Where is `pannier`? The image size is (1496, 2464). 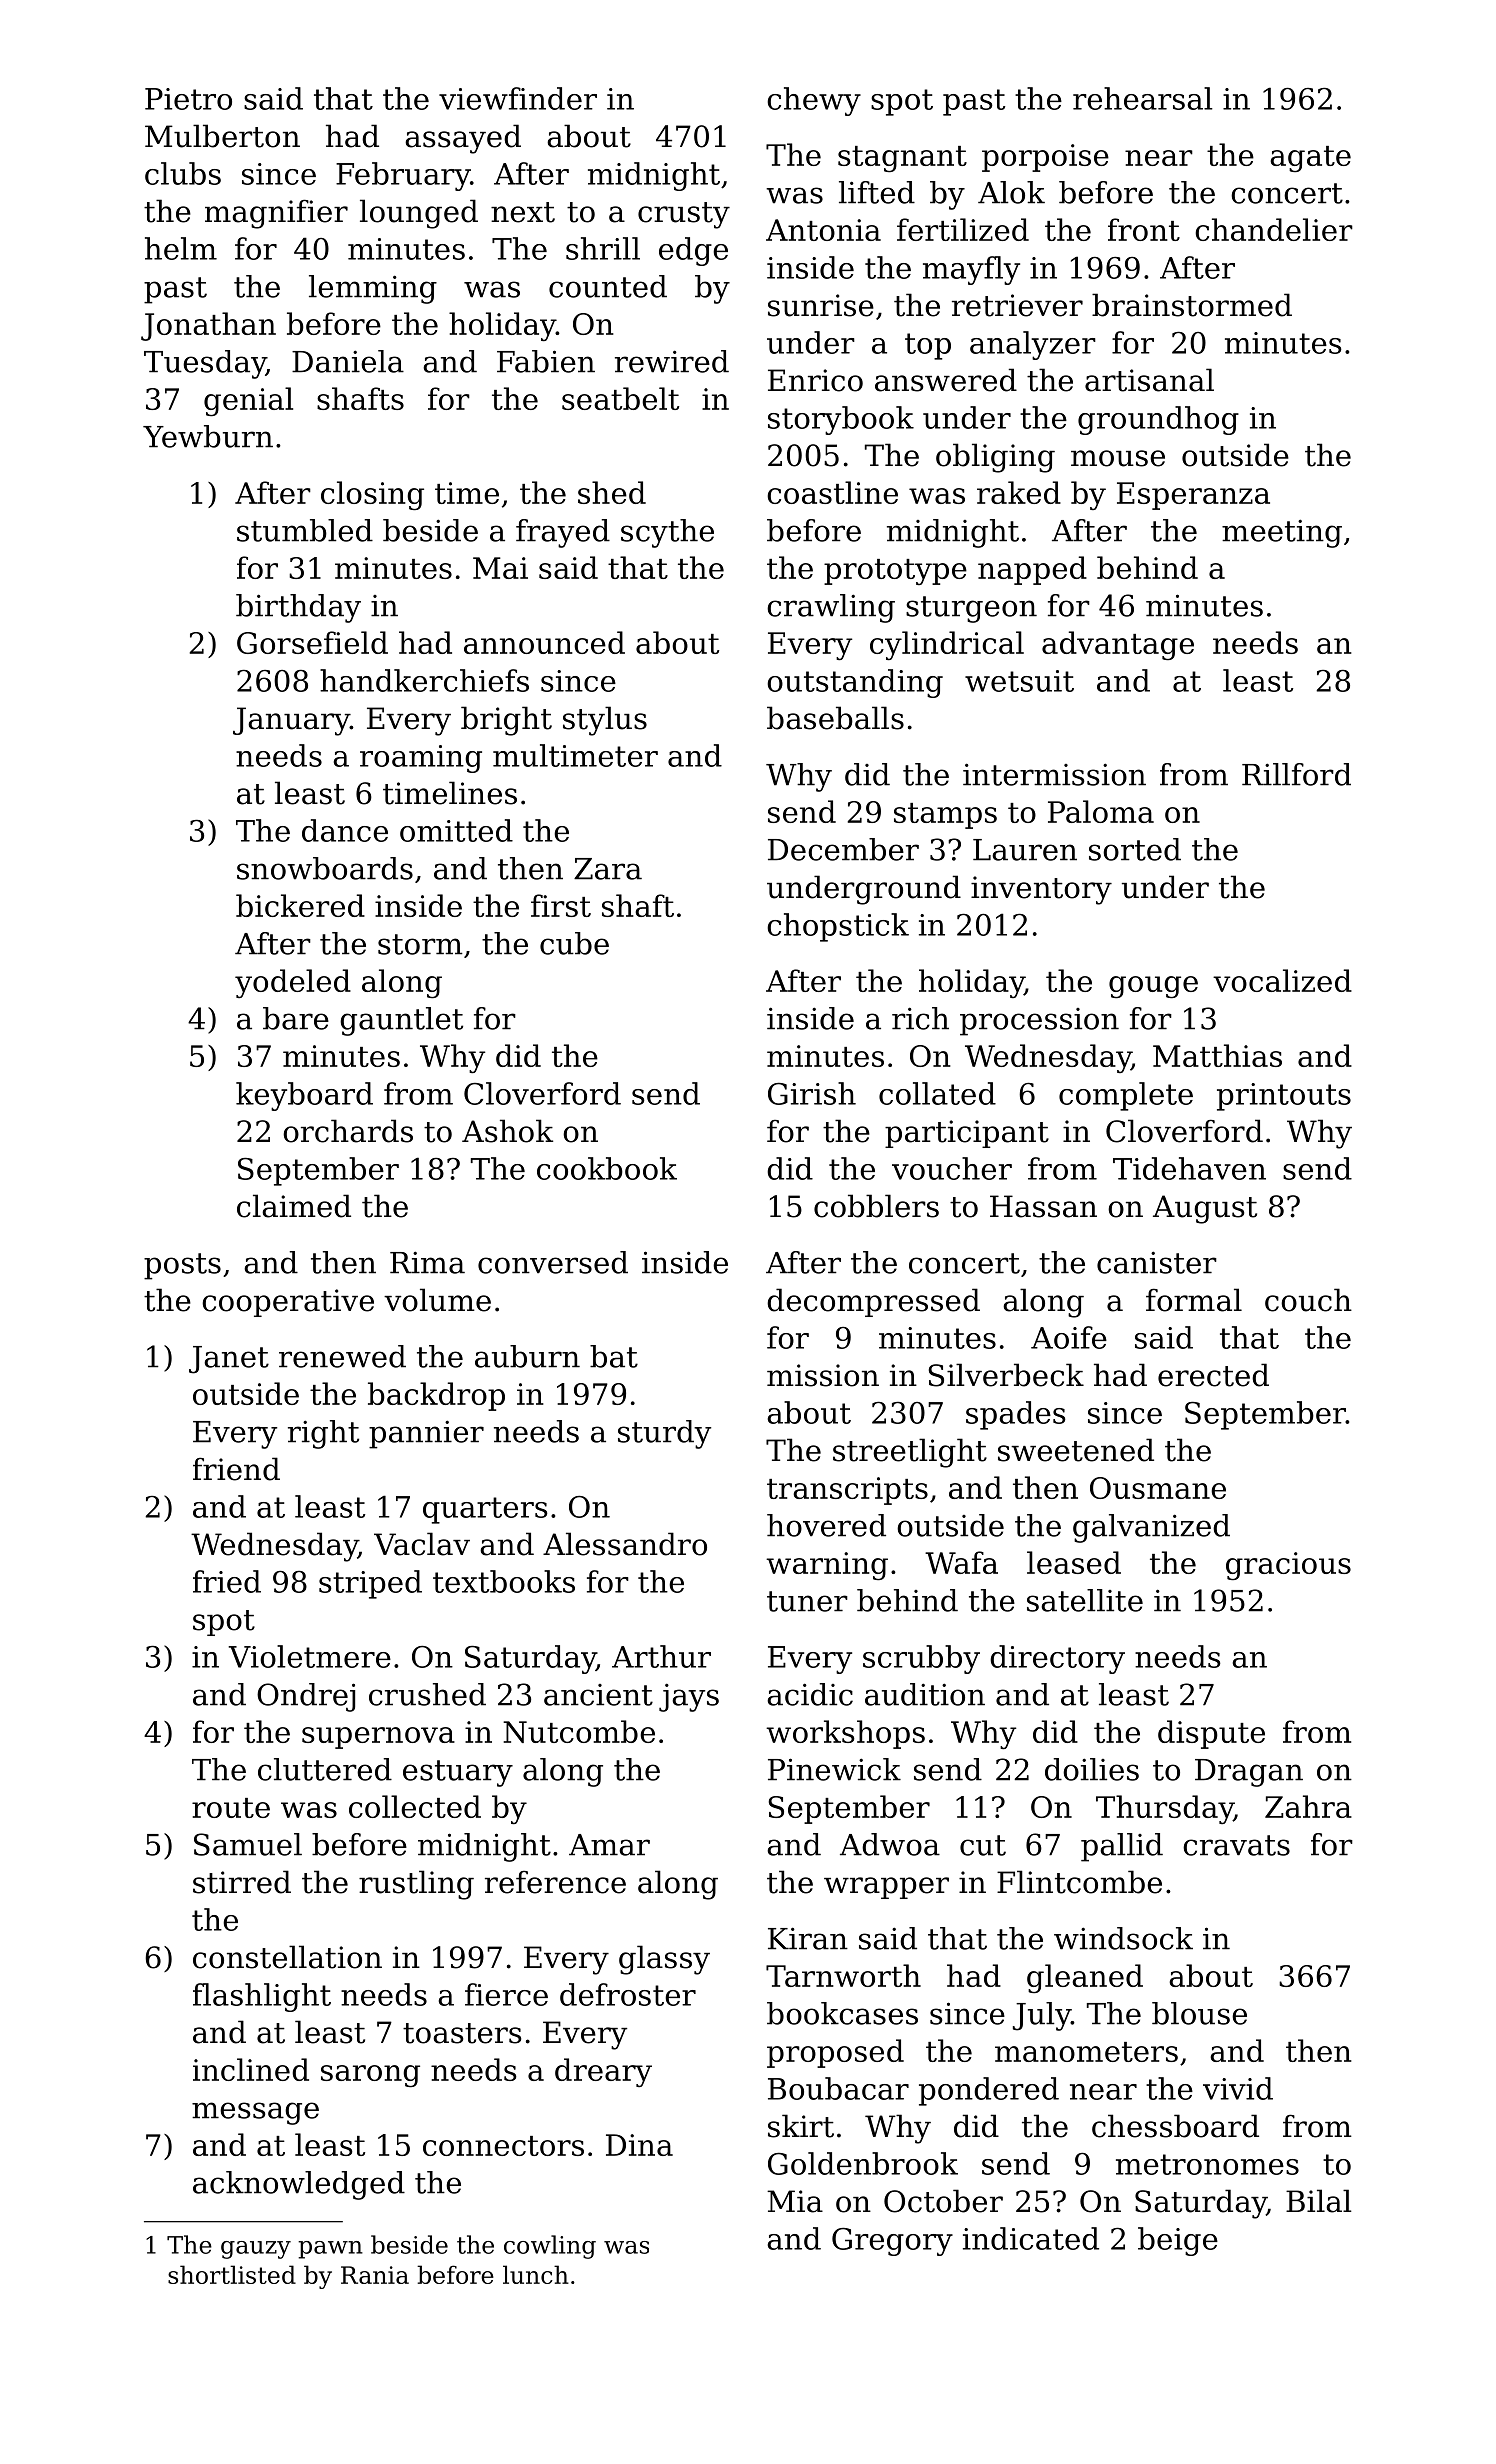
pannier is located at coordinates (426, 1434).
